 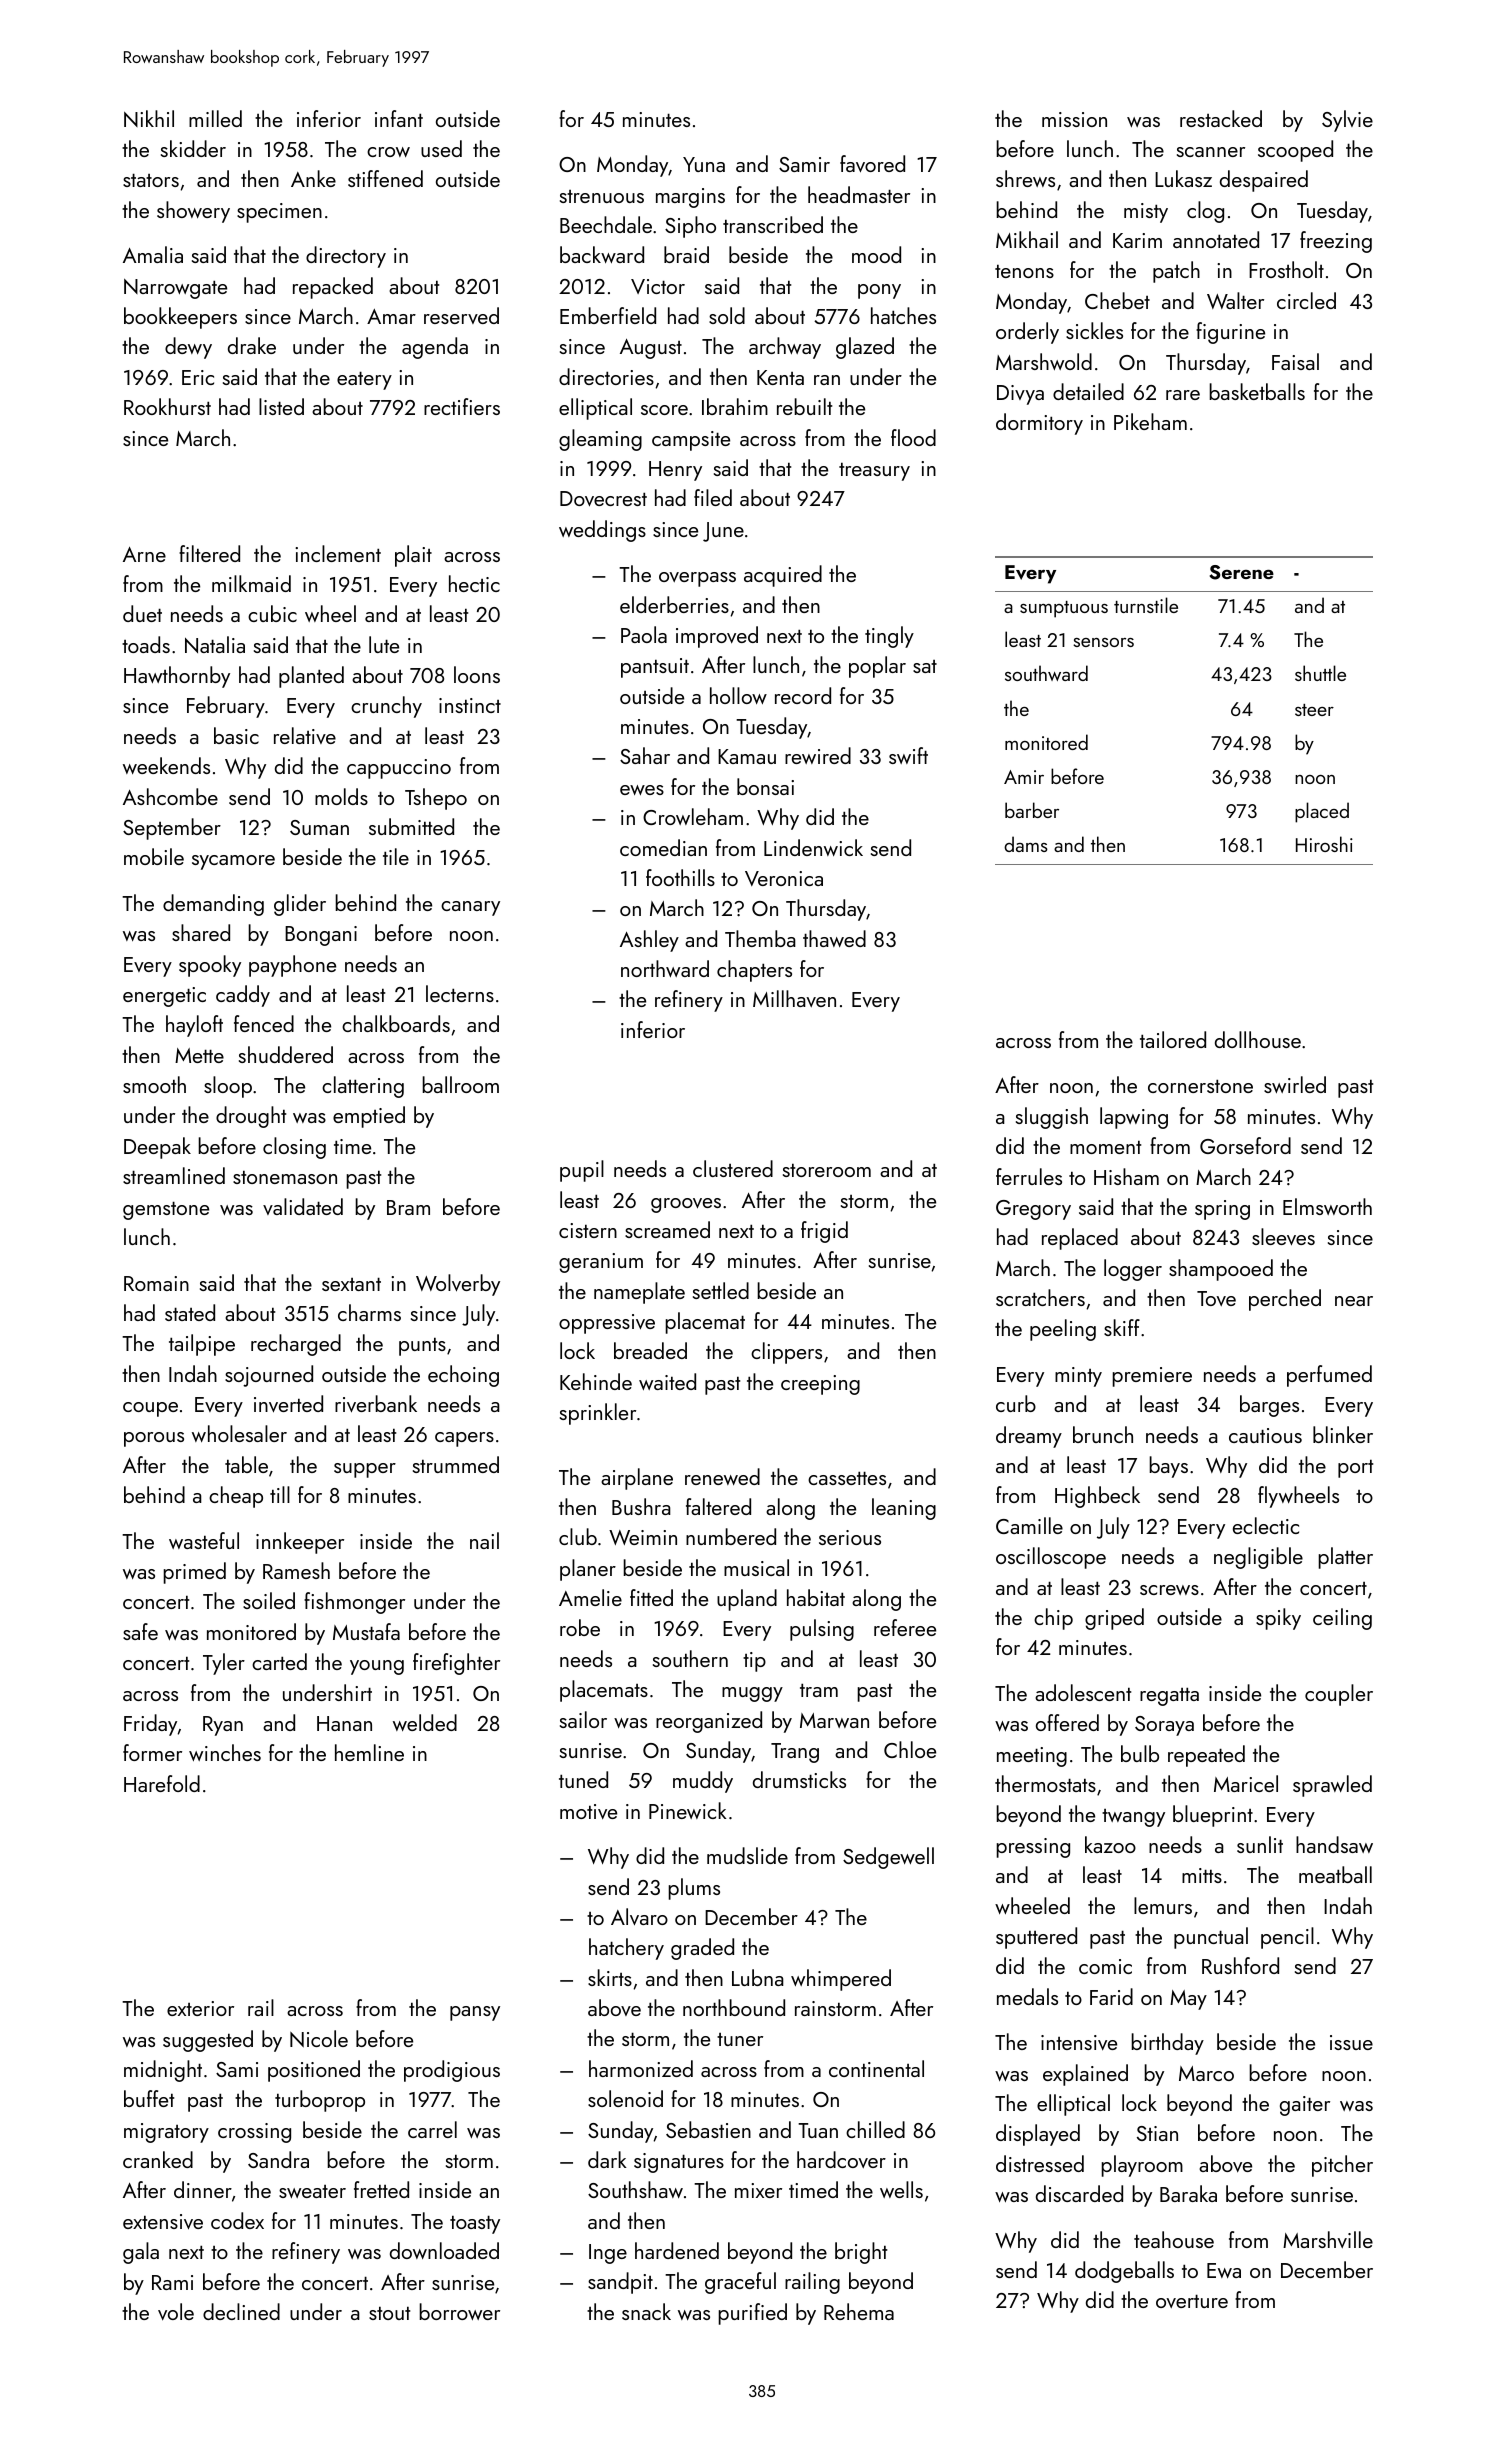 I want to click on mood, so click(x=876, y=254).
